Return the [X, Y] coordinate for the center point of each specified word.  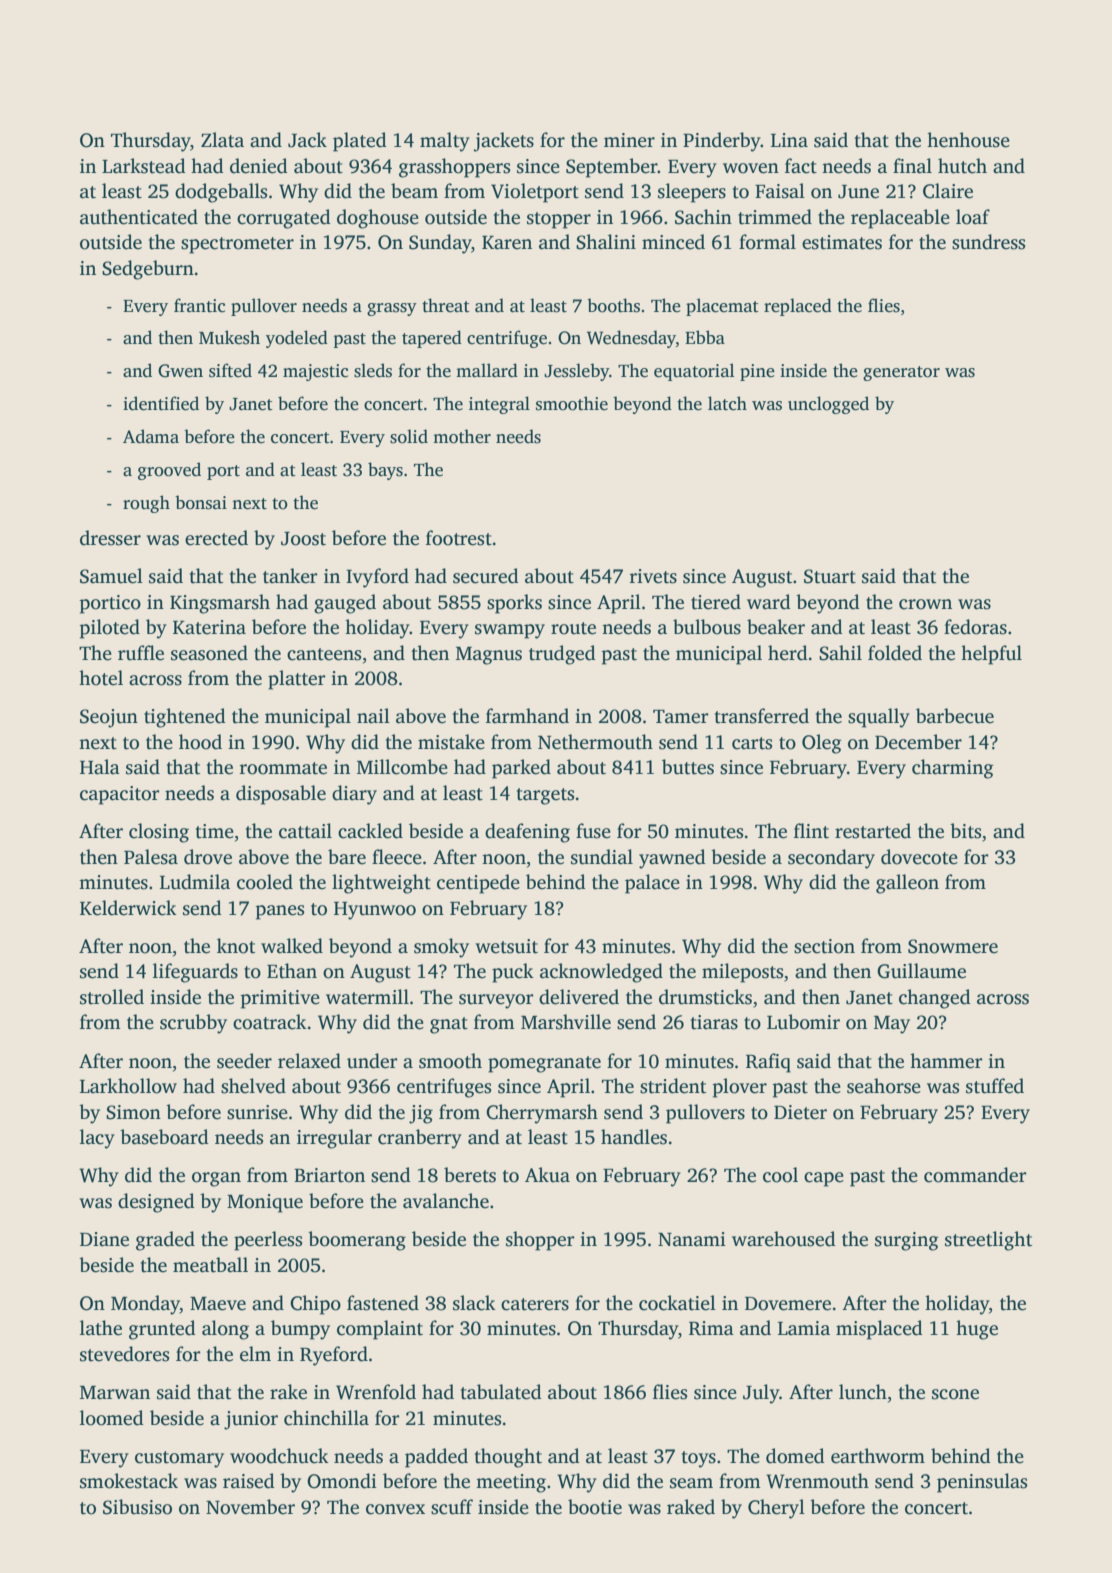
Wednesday [631, 339]
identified [161, 403]
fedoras [975, 627]
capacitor [119, 795]
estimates [842, 242]
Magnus [489, 656]
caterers [535, 1304]
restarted [873, 831]
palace [652, 884]
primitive [280, 999]
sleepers [692, 193]
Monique [265, 1203]
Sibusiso [137, 1507]
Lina [789, 140]
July [761, 1394]
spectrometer [237, 245]
